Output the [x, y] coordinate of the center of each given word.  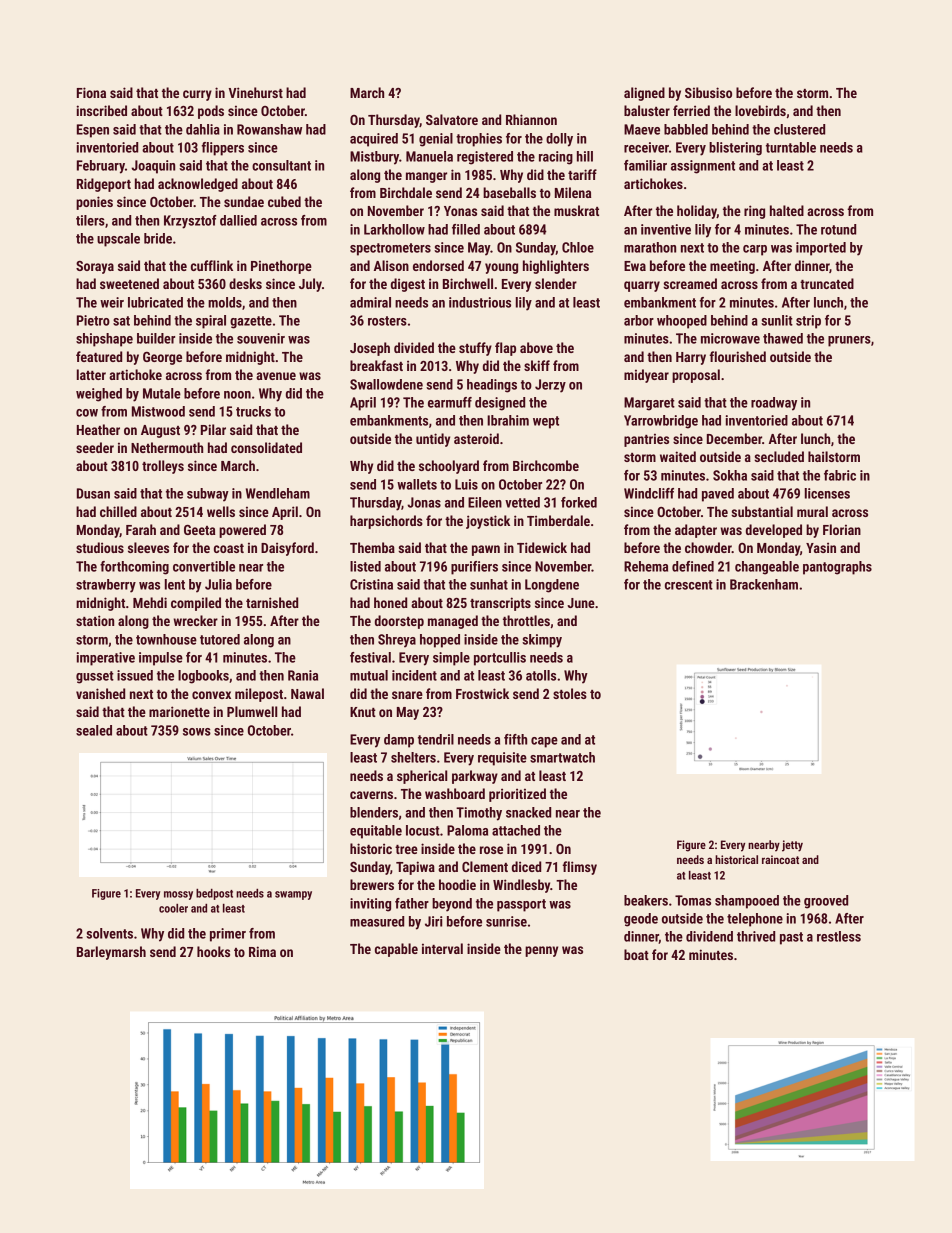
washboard [455, 793]
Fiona [91, 92]
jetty [792, 846]
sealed [94, 730]
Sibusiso [708, 92]
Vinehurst [256, 92]
